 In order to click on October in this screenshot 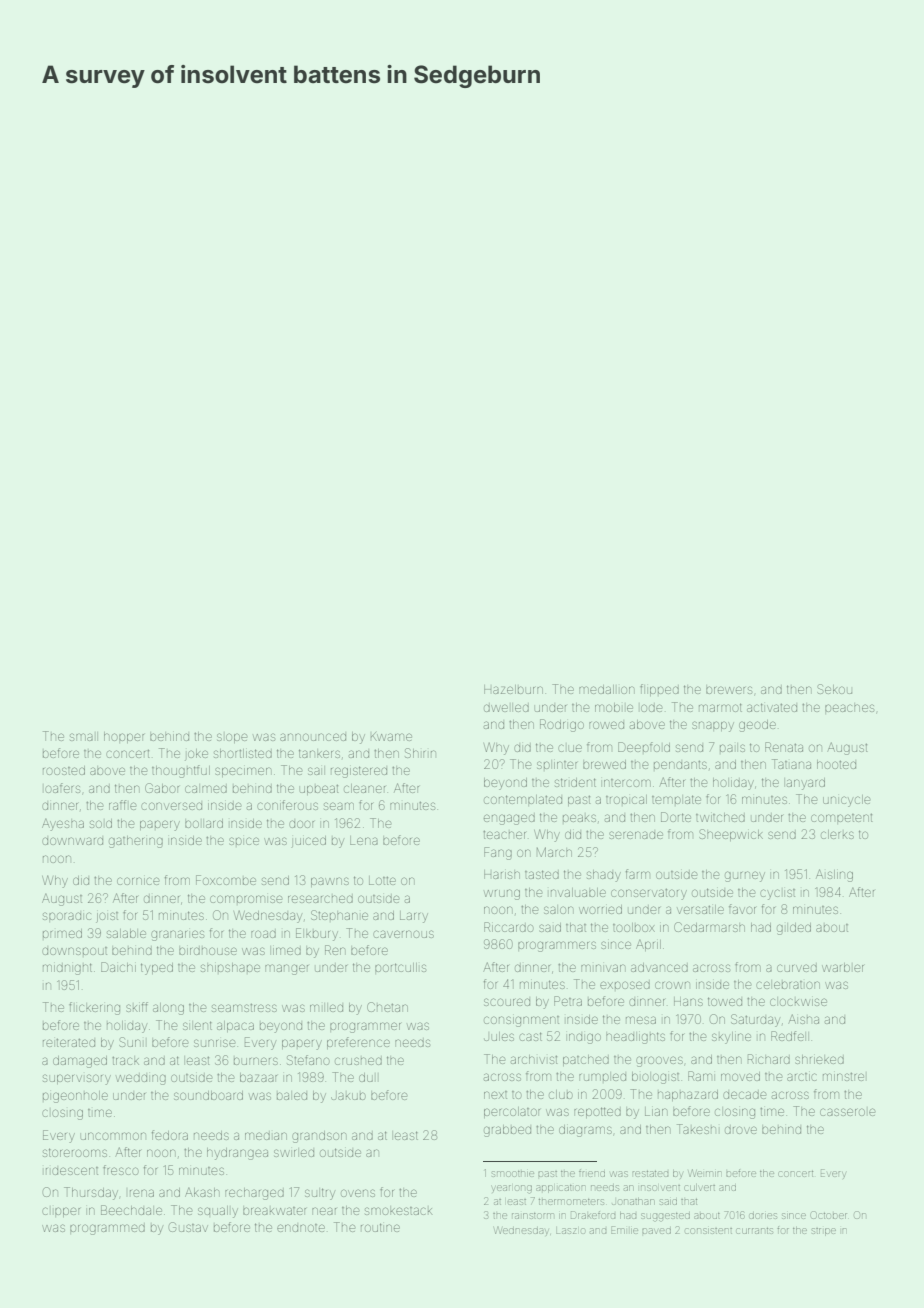, I will do `click(828, 1215)`.
